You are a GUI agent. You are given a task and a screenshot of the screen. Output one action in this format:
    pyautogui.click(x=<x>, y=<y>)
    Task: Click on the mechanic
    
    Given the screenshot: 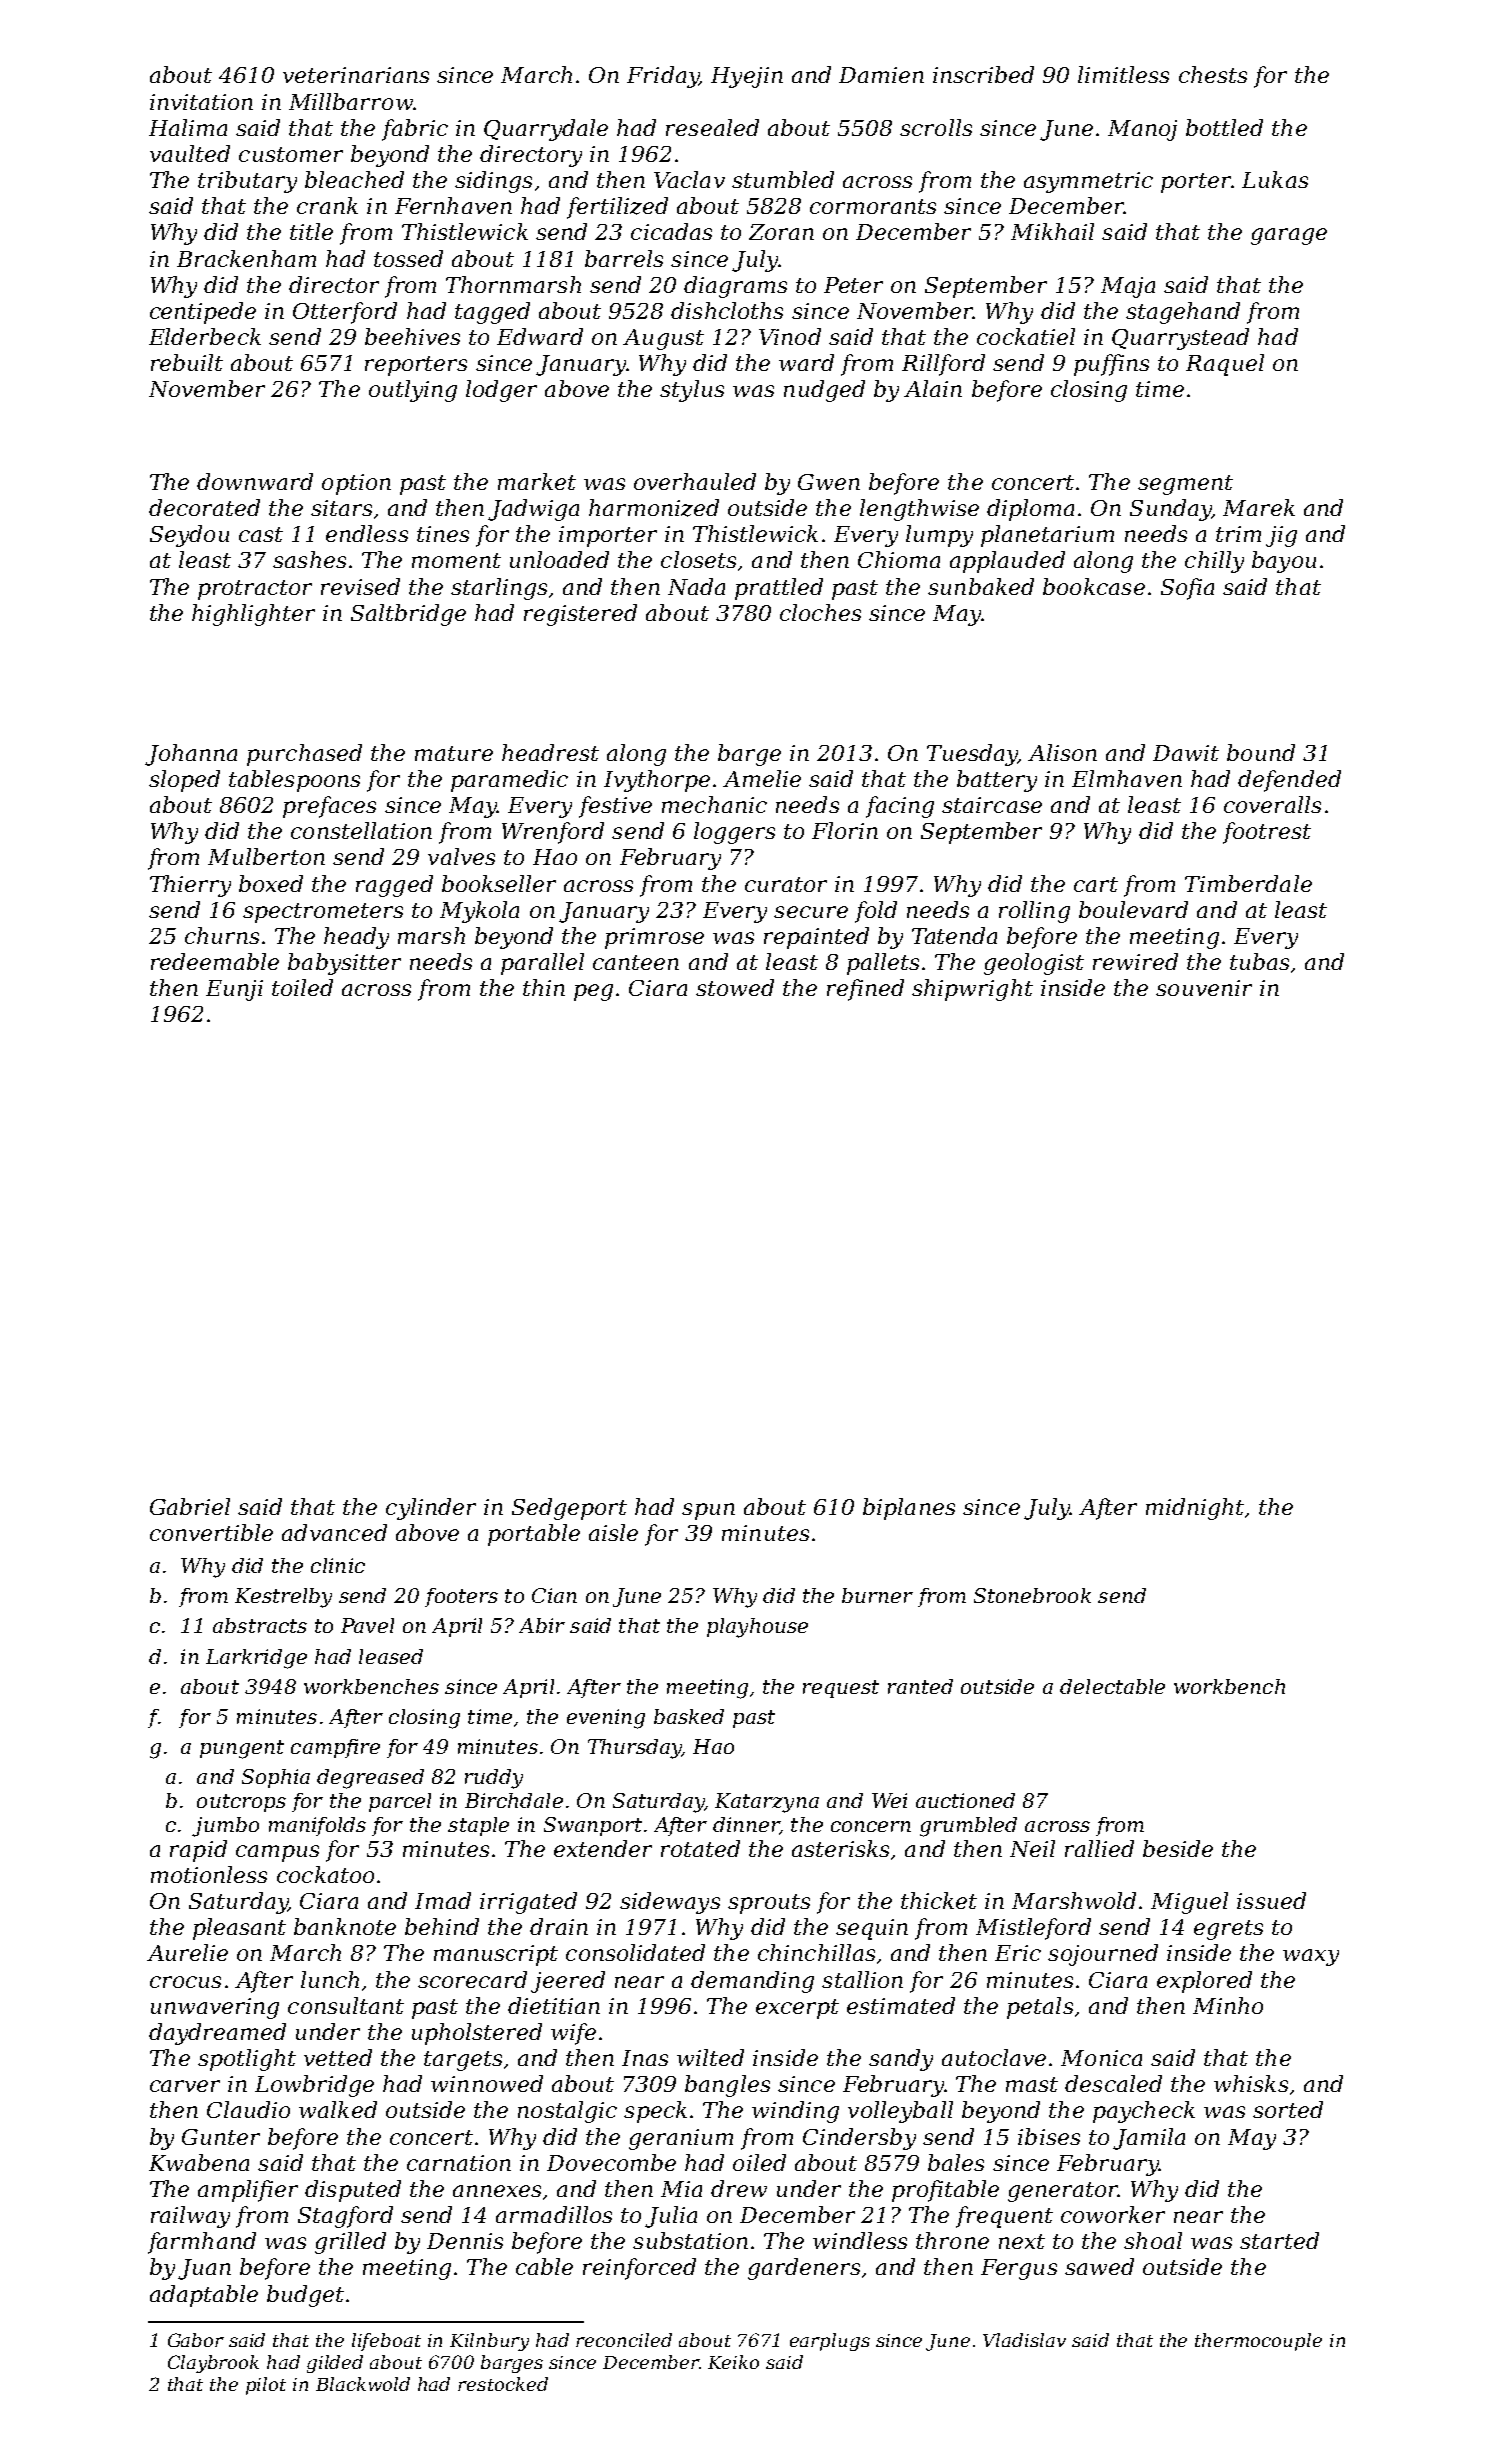 What is the action you would take?
    pyautogui.click(x=714, y=804)
